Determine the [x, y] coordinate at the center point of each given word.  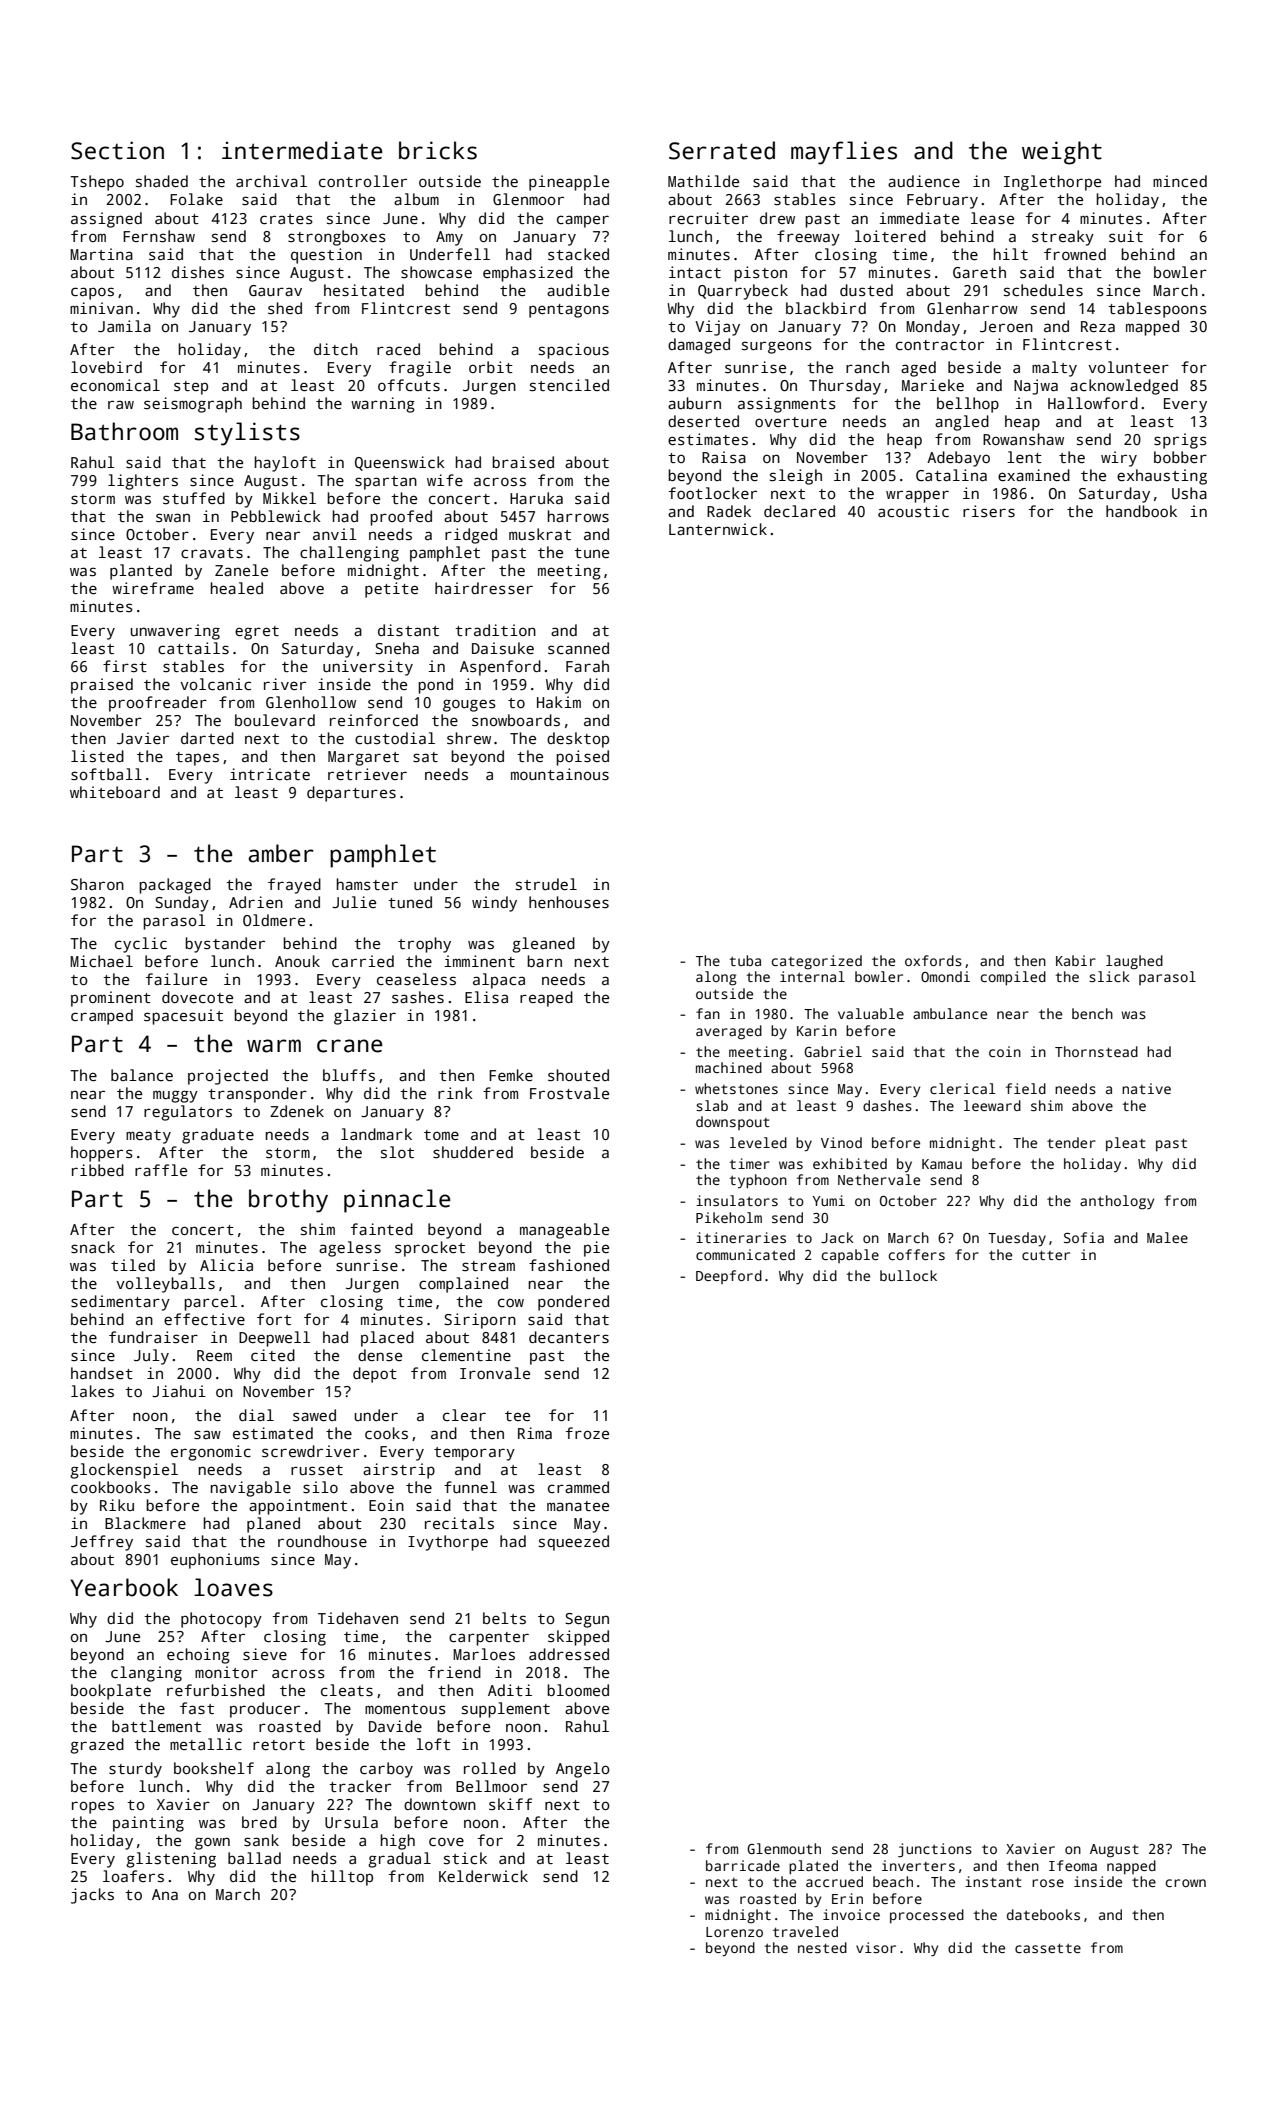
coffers [917, 1254]
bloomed [578, 1690]
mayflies [844, 153]
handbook [1141, 511]
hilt [1011, 254]
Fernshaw [159, 236]
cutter [1046, 1255]
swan [173, 517]
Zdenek [297, 1111]
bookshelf [214, 1768]
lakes [92, 1391]
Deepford [729, 1277]
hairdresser [484, 588]
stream [488, 1266]
